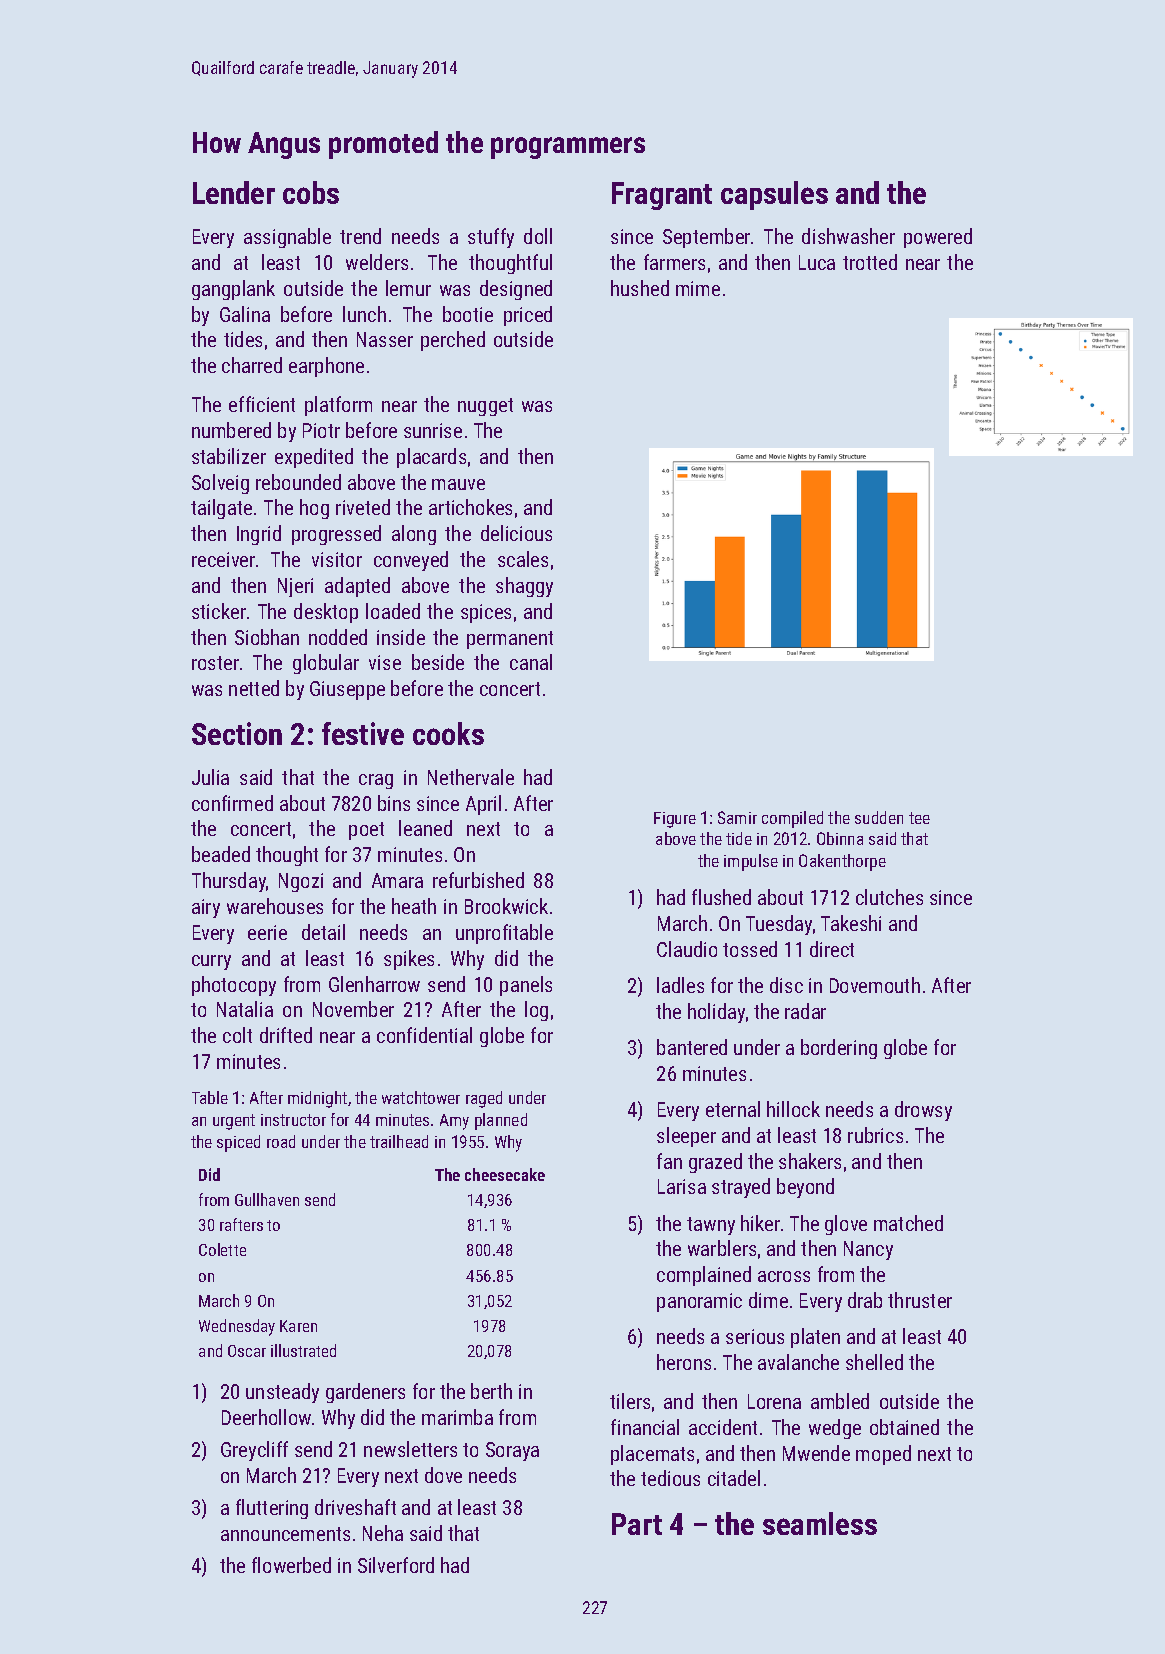  Describe the element at coordinates (234, 192) in the screenshot. I see `Lender` at that location.
